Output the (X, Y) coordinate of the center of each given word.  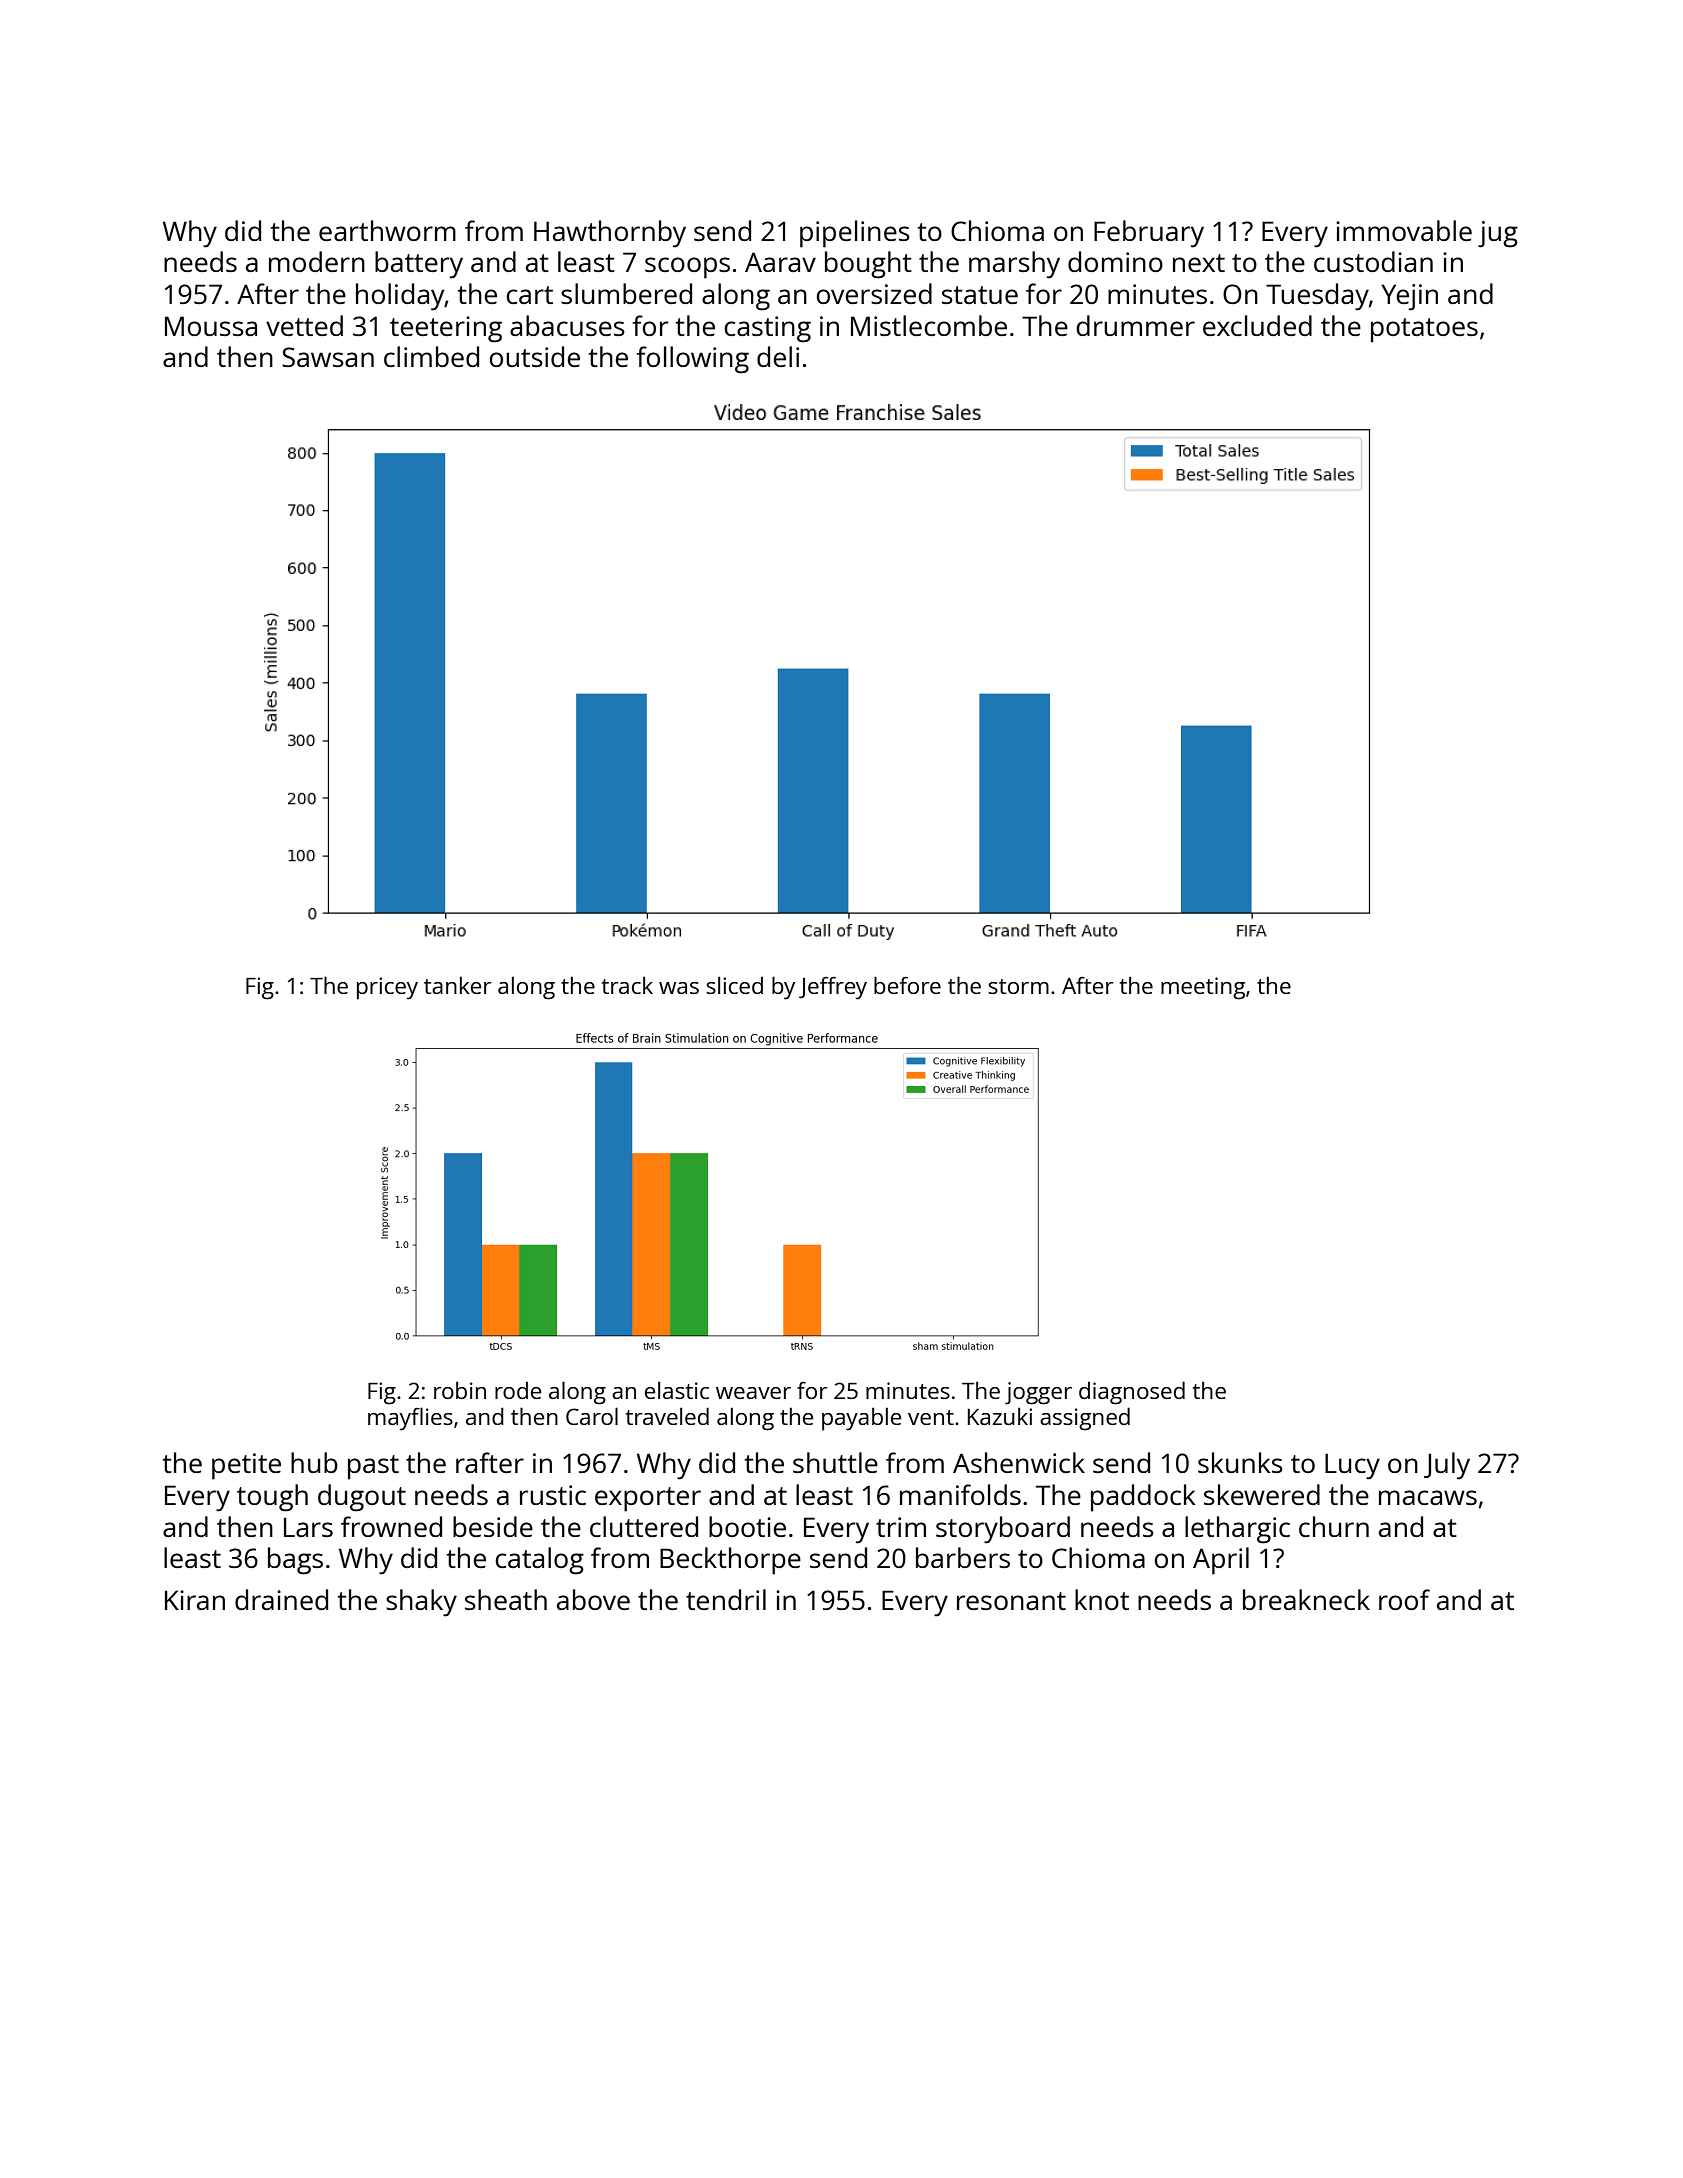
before (907, 985)
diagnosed (1132, 1393)
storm (1018, 986)
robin (460, 1390)
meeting (1203, 988)
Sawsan (328, 357)
